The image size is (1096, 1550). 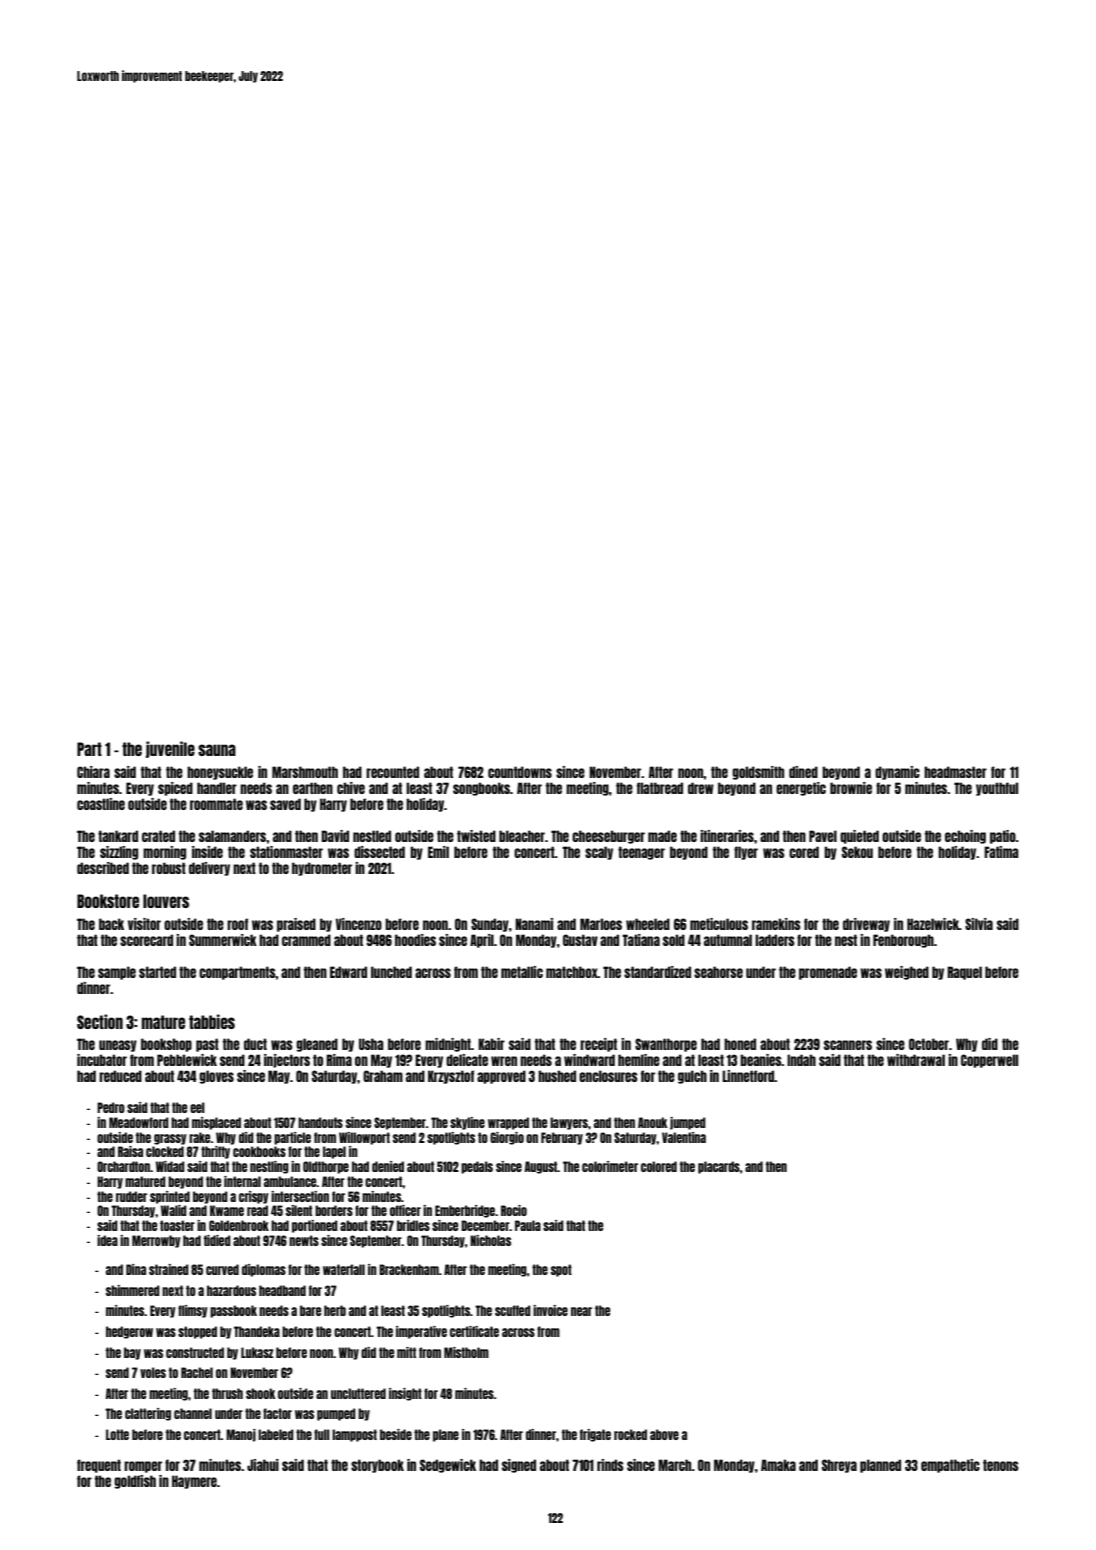 I want to click on injectors, so click(x=287, y=1061).
